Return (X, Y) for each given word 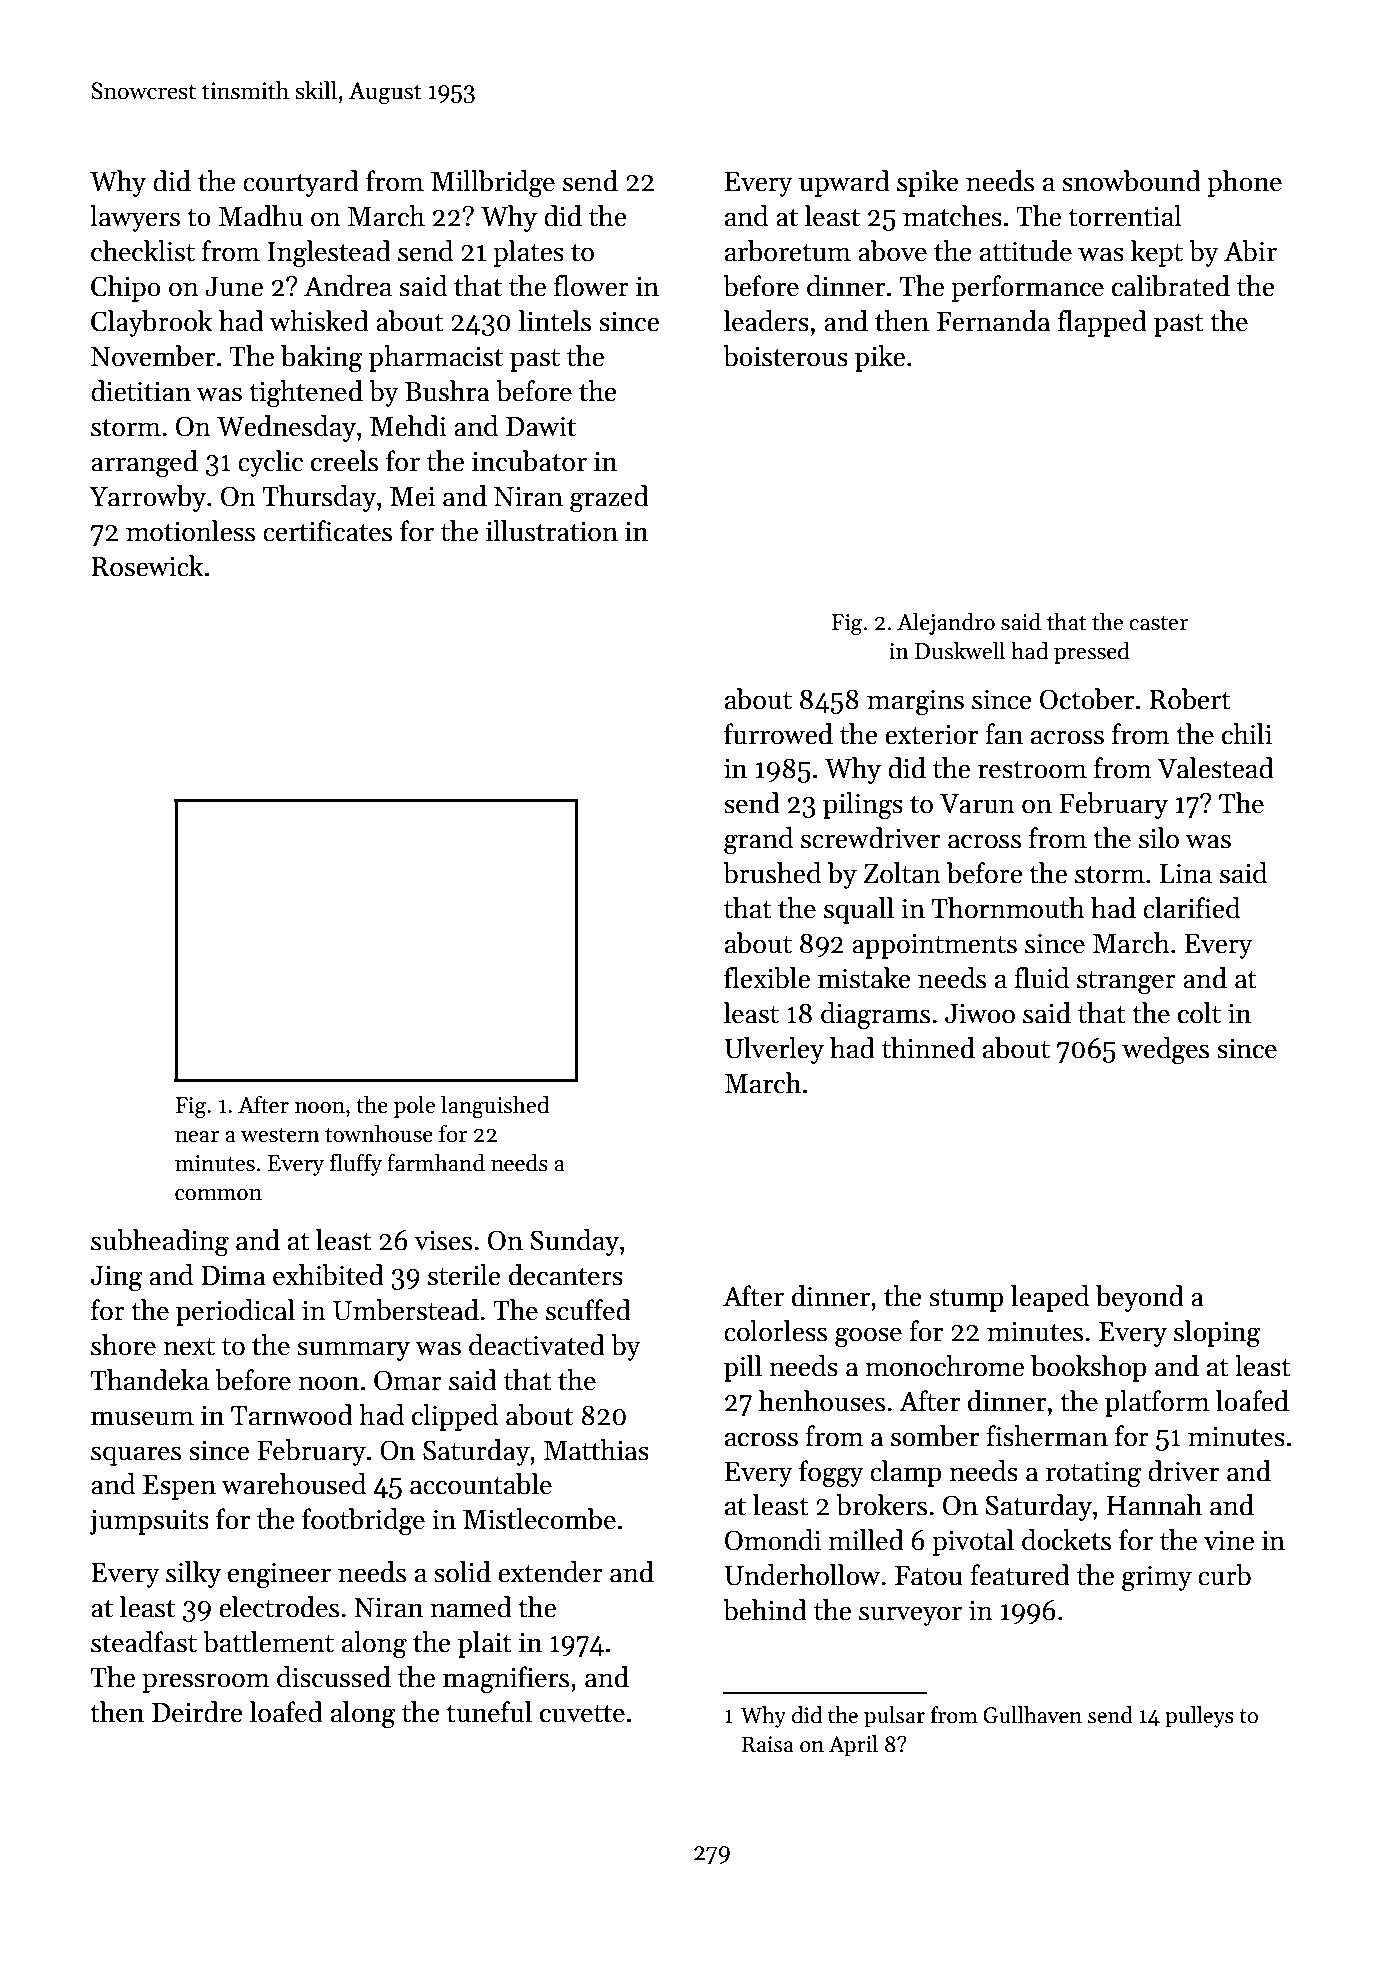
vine (1229, 1540)
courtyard (301, 183)
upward (844, 183)
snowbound (1131, 181)
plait (485, 1644)
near (197, 1137)
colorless (775, 1331)
